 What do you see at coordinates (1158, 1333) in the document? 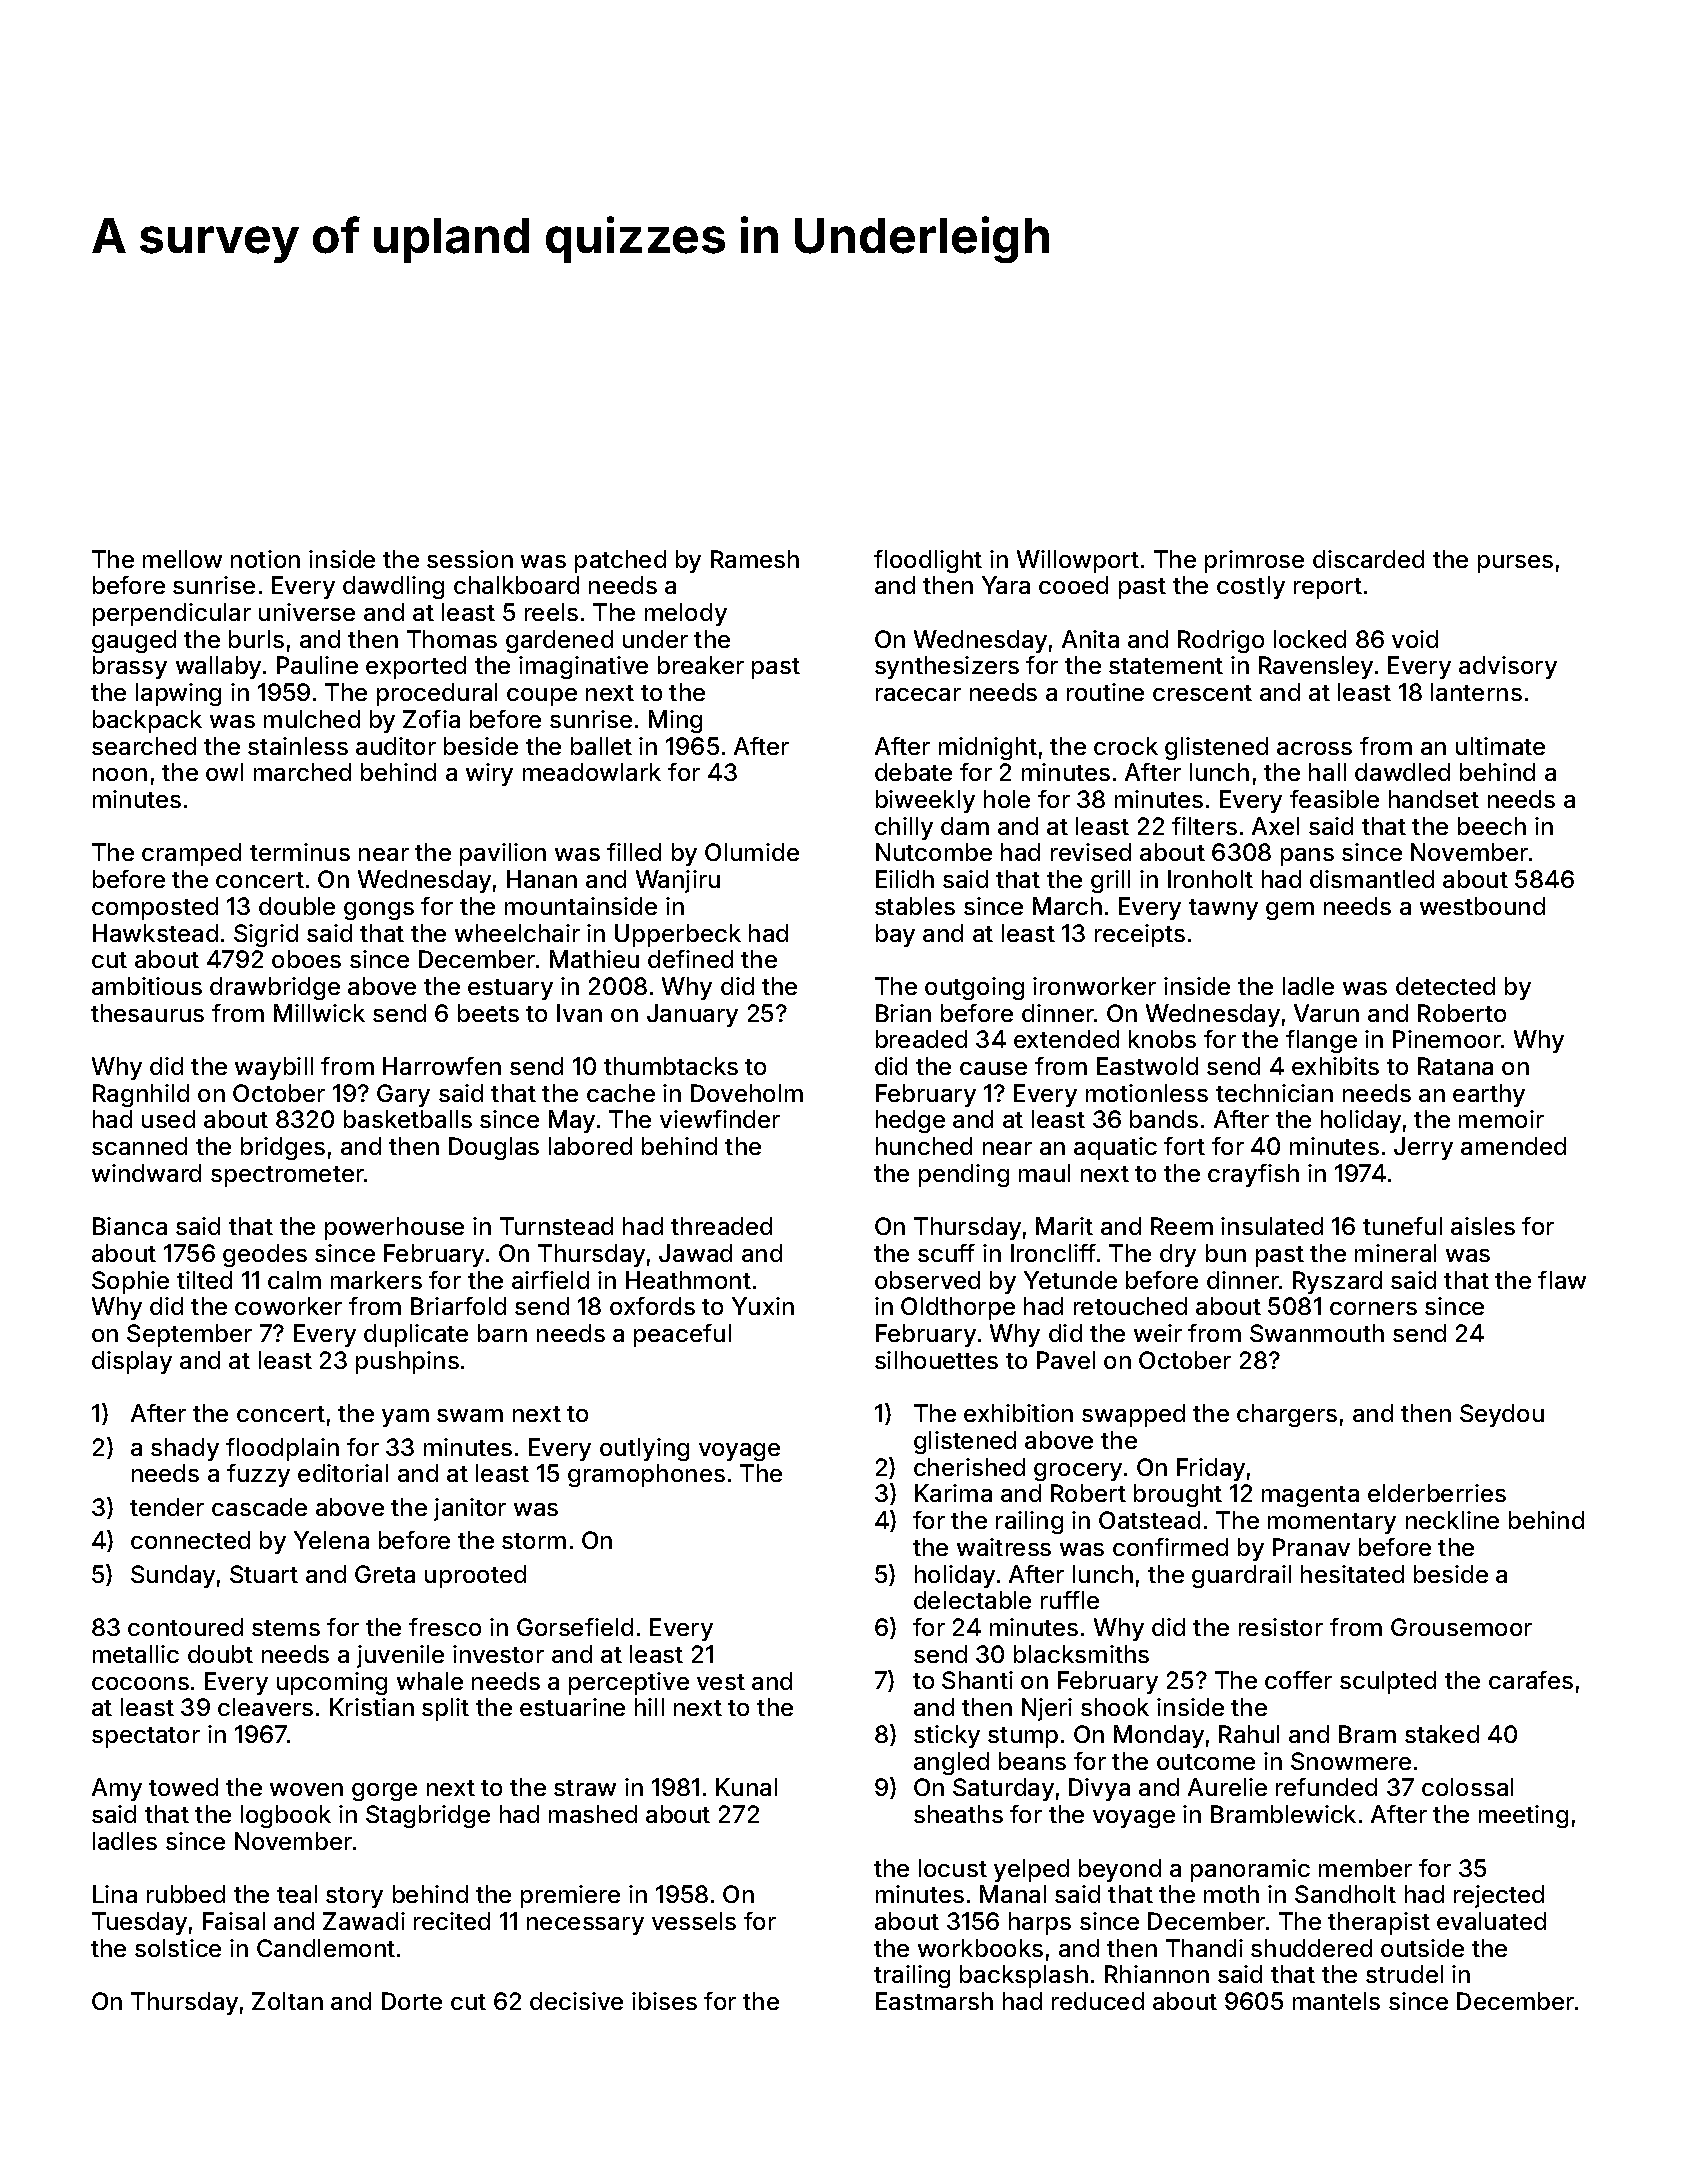
I see `weir` at bounding box center [1158, 1333].
